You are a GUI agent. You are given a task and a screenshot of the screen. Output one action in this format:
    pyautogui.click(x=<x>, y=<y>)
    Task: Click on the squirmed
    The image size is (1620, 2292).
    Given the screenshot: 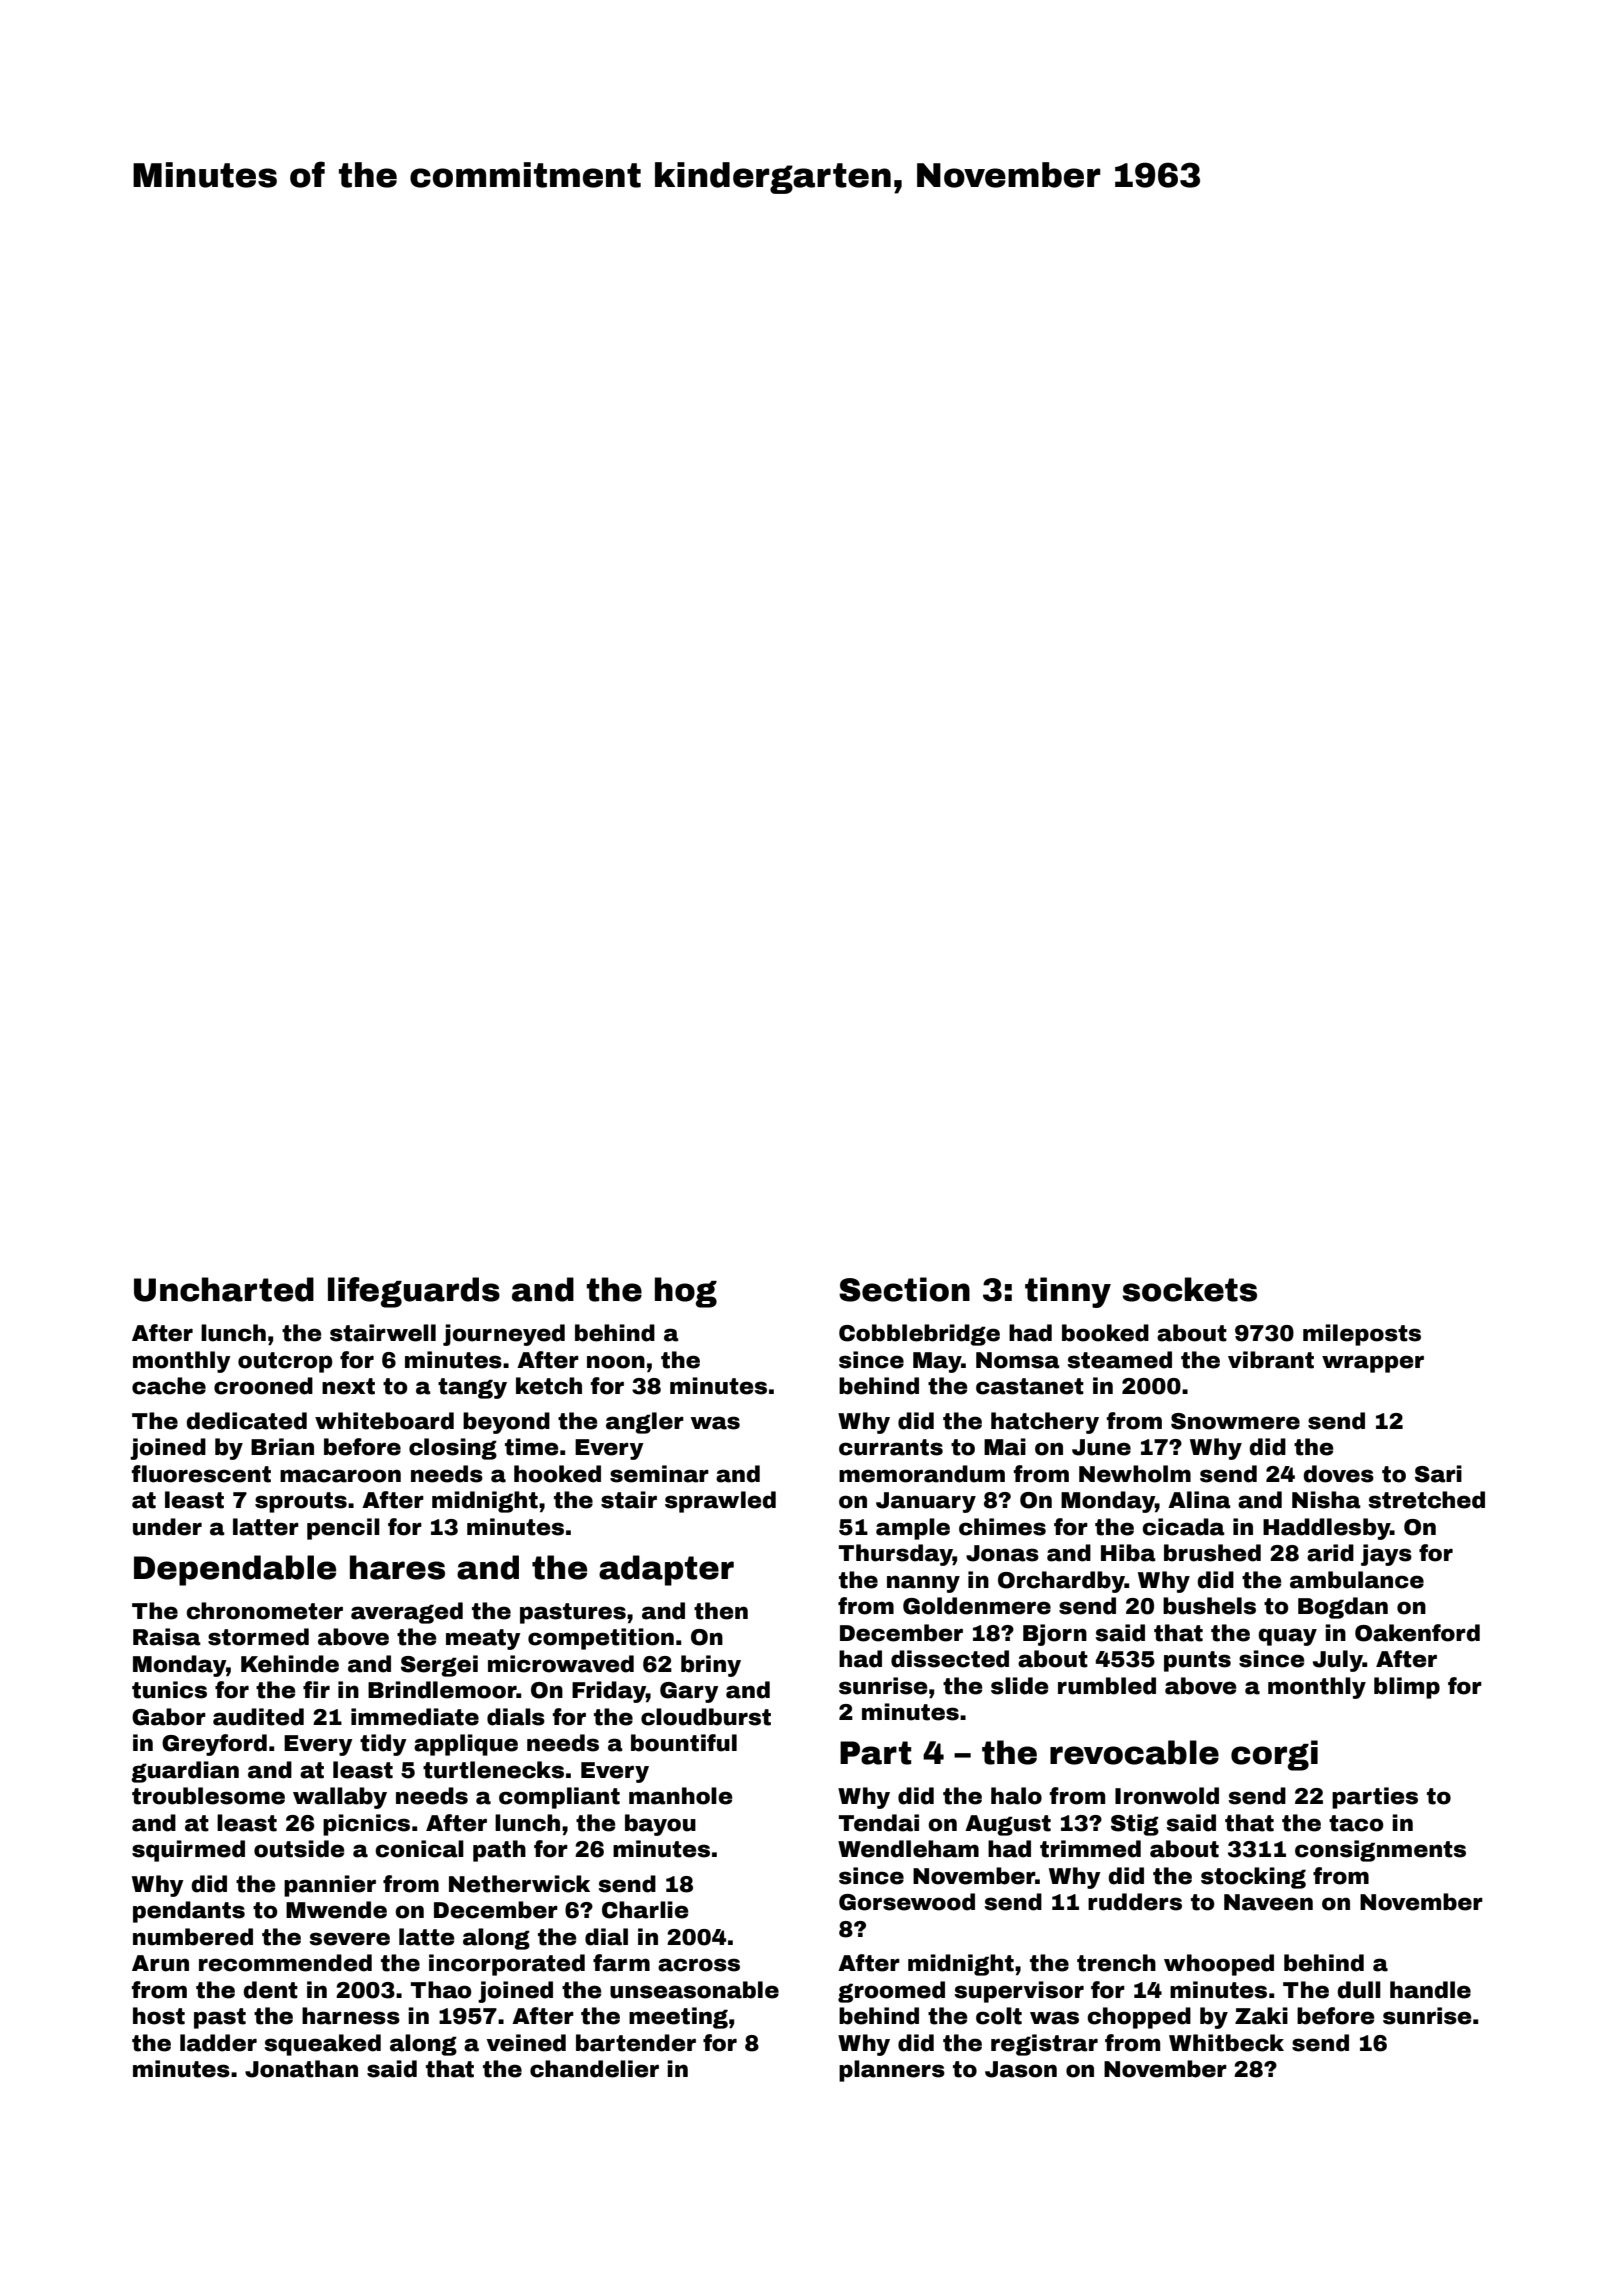 What is the action you would take?
    pyautogui.click(x=188, y=1851)
